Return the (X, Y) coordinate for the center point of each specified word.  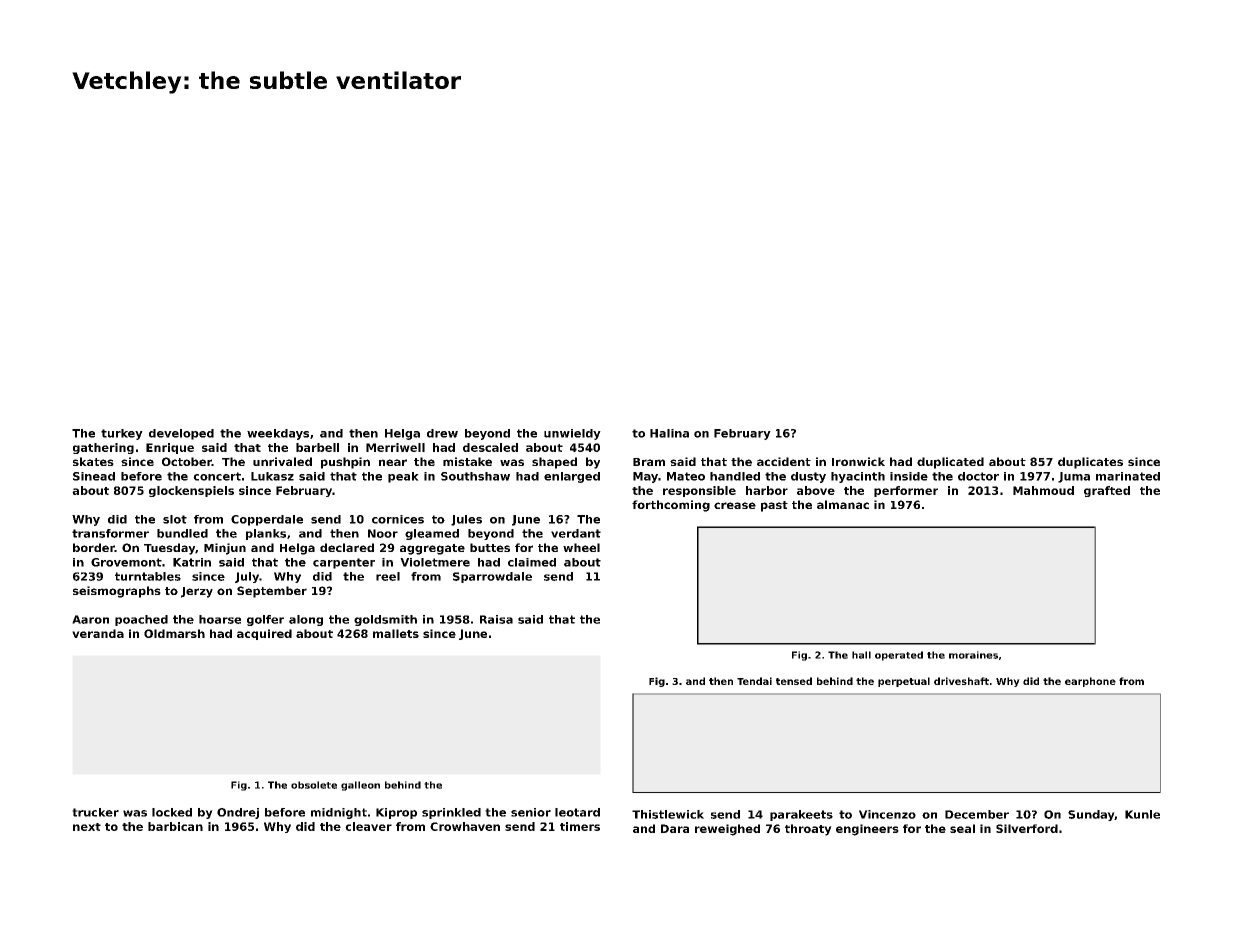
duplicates (1090, 463)
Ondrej (238, 813)
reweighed (727, 830)
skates (93, 461)
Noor (383, 533)
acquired (264, 634)
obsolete (314, 785)
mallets (396, 633)
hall (861, 655)
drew (442, 433)
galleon (360, 786)
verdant (576, 533)
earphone (1090, 682)
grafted (1107, 491)
